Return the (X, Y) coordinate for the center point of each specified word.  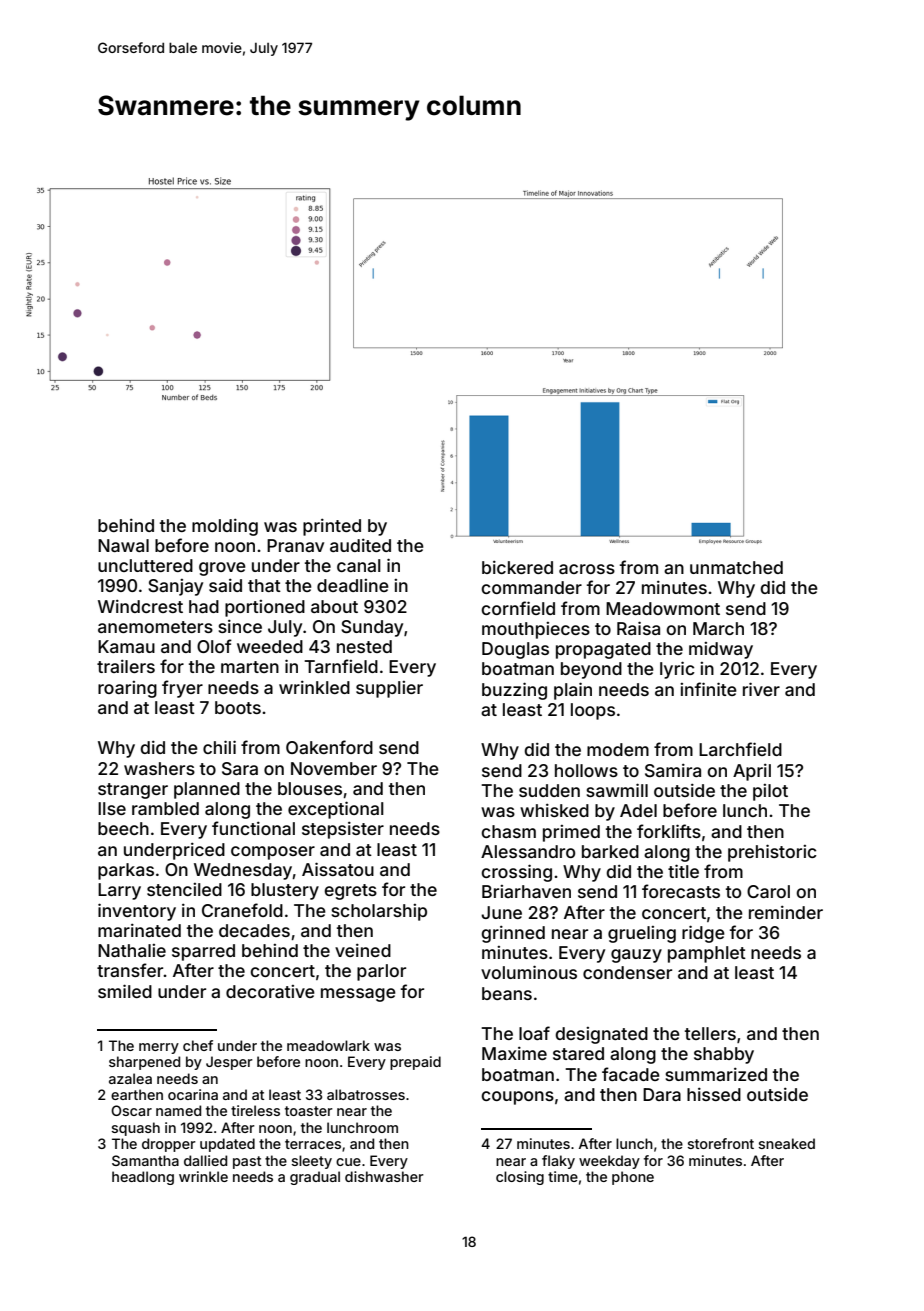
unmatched (736, 567)
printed (332, 527)
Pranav (295, 545)
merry (159, 1048)
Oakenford (329, 747)
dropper (169, 1145)
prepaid (415, 1063)
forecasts (681, 891)
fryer (182, 689)
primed (571, 833)
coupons (517, 1098)
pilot (770, 792)
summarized (716, 1074)
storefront (721, 1143)
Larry (119, 891)
